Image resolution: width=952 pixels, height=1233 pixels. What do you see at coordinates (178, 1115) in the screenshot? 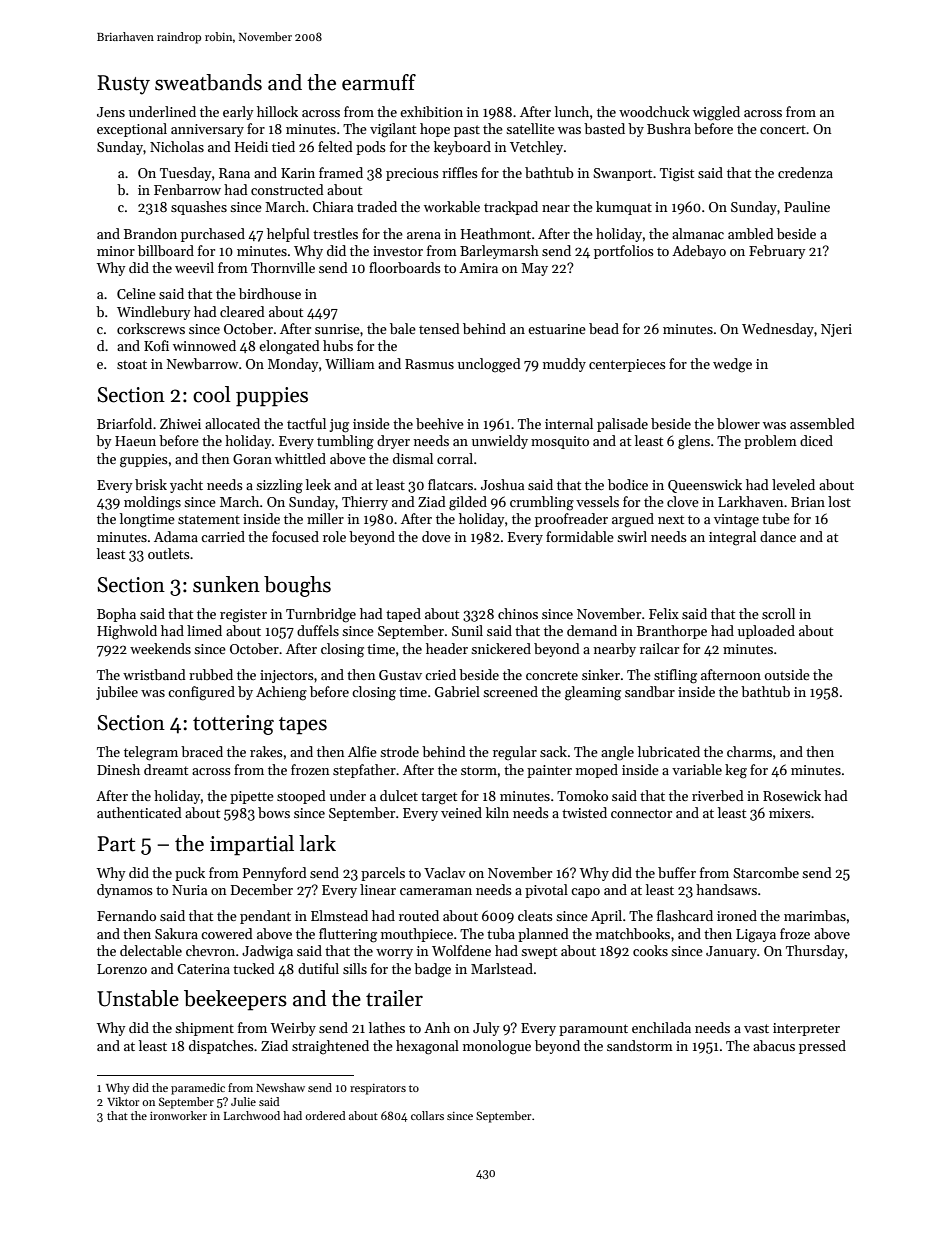
I see `ironworker` at bounding box center [178, 1115].
